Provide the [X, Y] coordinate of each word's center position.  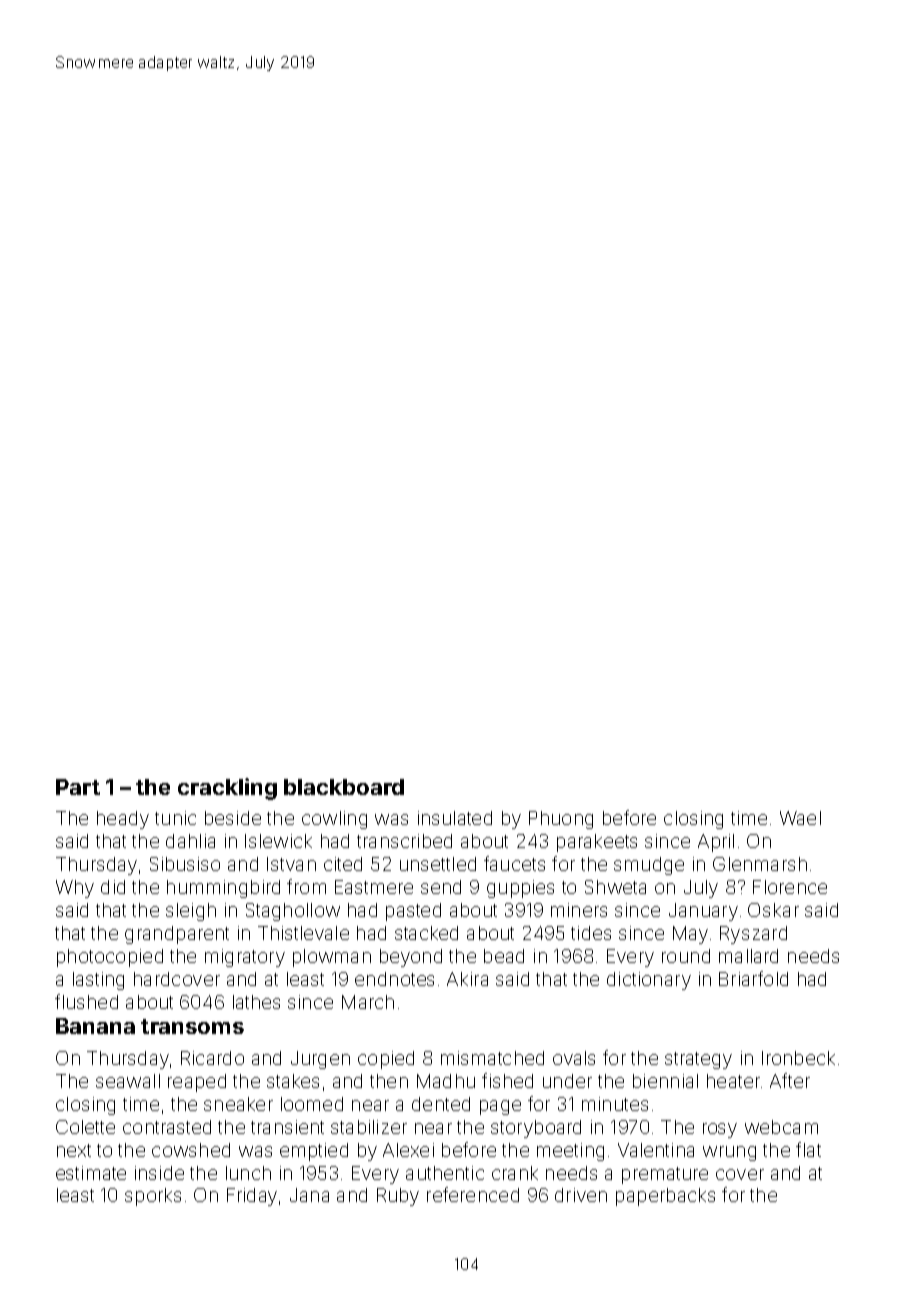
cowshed [191, 1150]
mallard [748, 956]
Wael [800, 818]
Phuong [561, 820]
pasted [413, 912]
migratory [245, 958]
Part [78, 787]
